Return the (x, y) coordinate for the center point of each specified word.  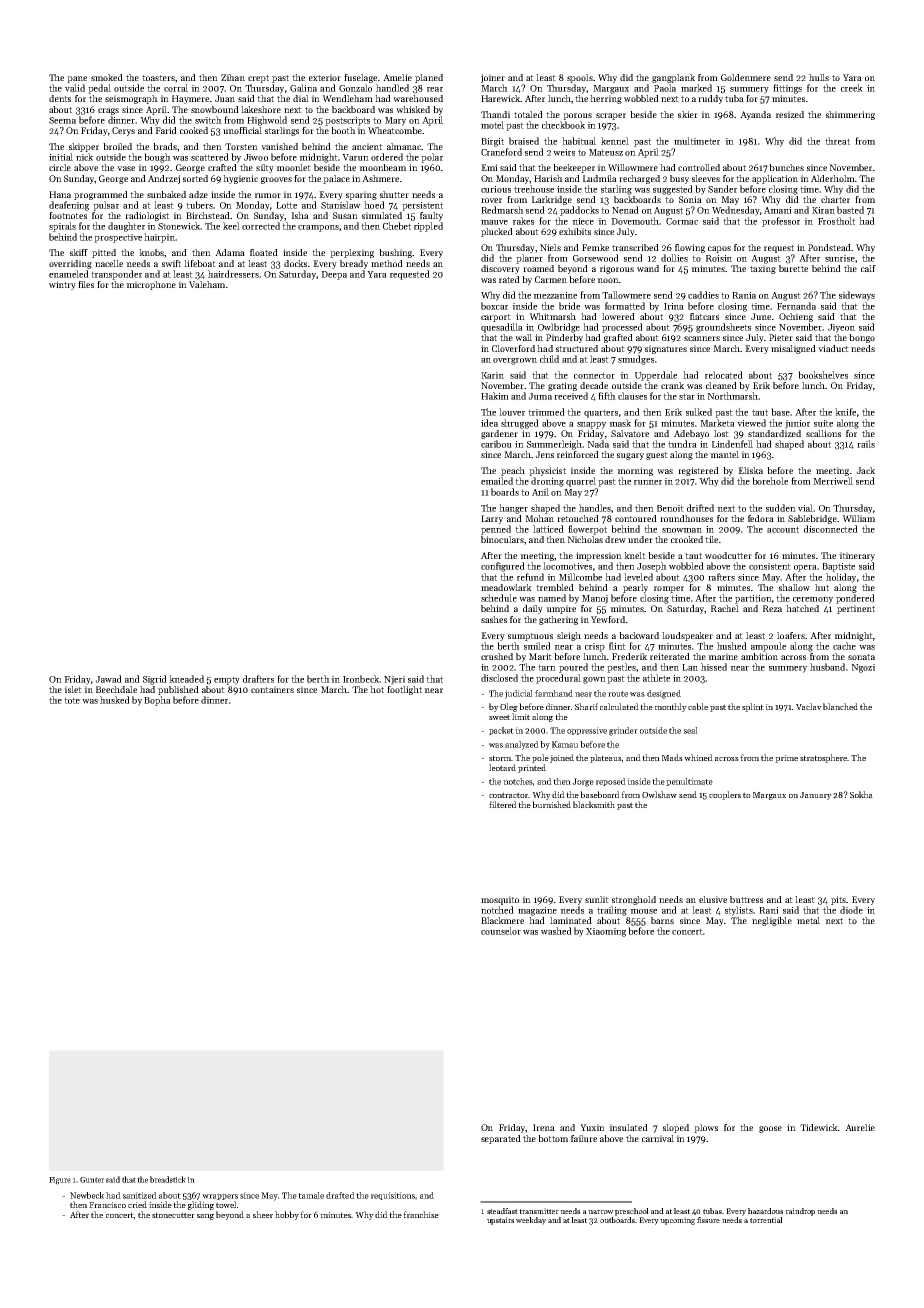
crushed (497, 656)
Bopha (157, 701)
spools (580, 78)
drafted (340, 1195)
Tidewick (819, 1127)
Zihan (233, 77)
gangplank (673, 78)
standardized (774, 433)
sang (205, 1217)
